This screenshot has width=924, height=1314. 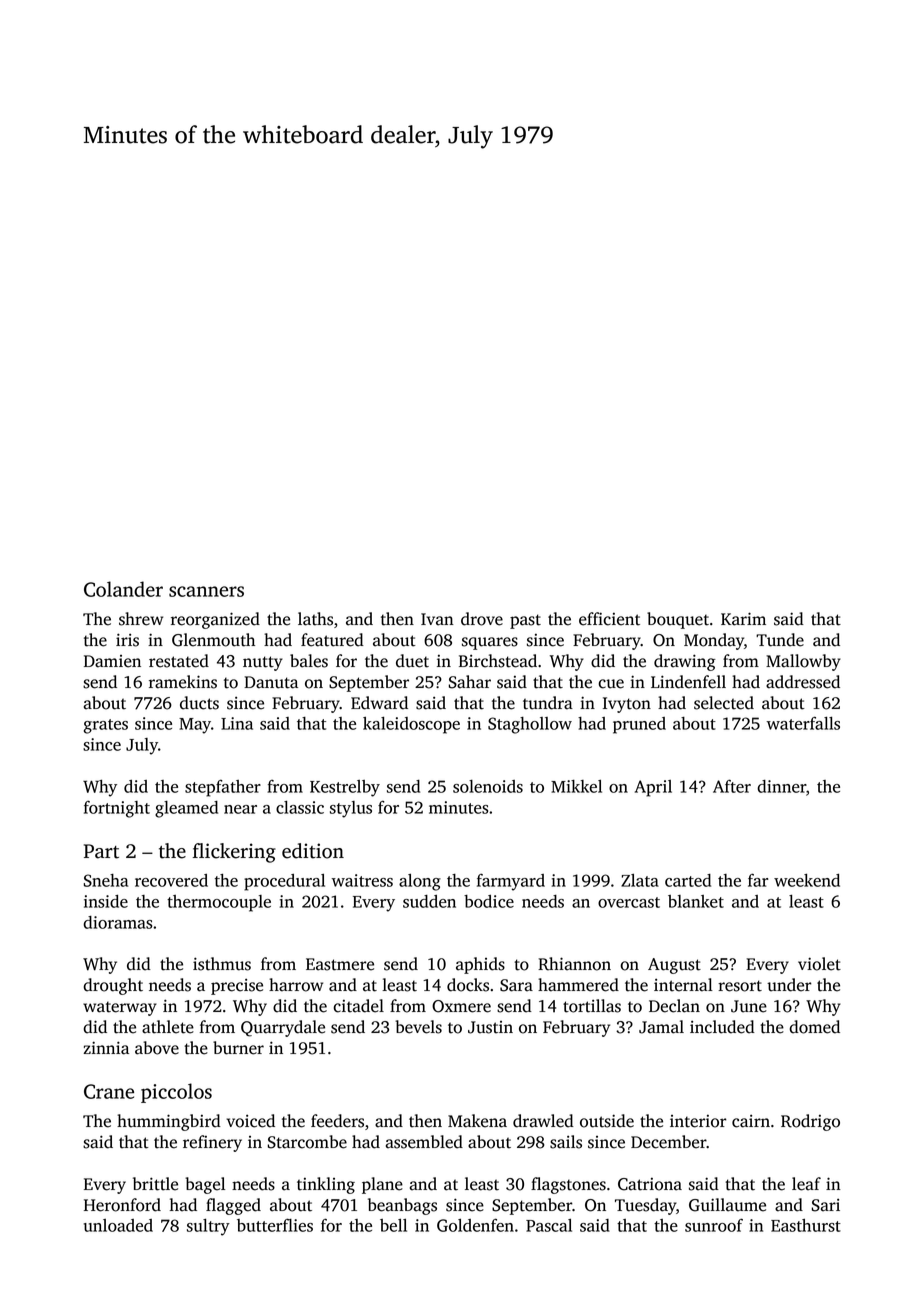 What do you see at coordinates (117, 922) in the screenshot?
I see `dioramas` at bounding box center [117, 922].
